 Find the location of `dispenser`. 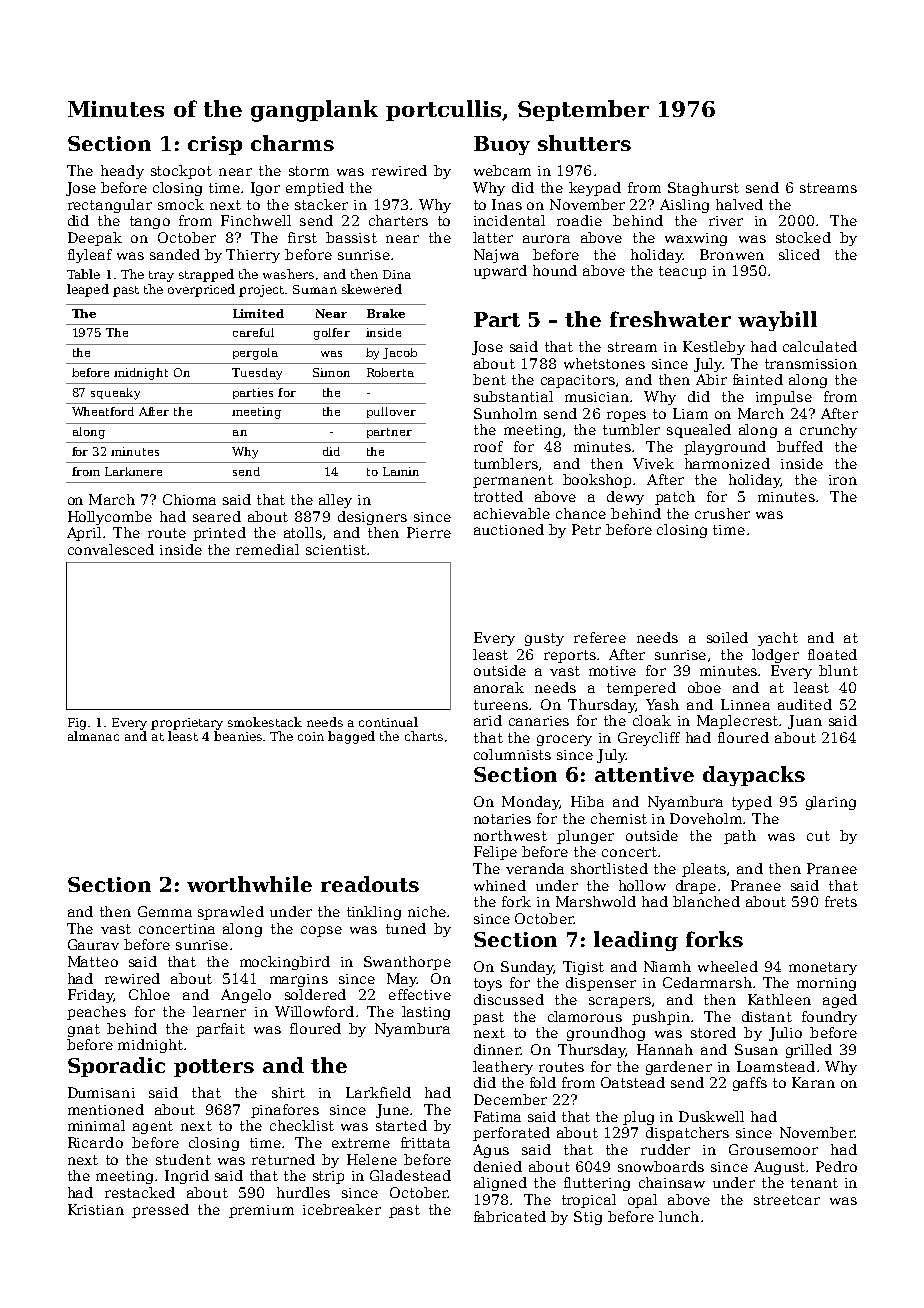

dispenser is located at coordinates (601, 984).
